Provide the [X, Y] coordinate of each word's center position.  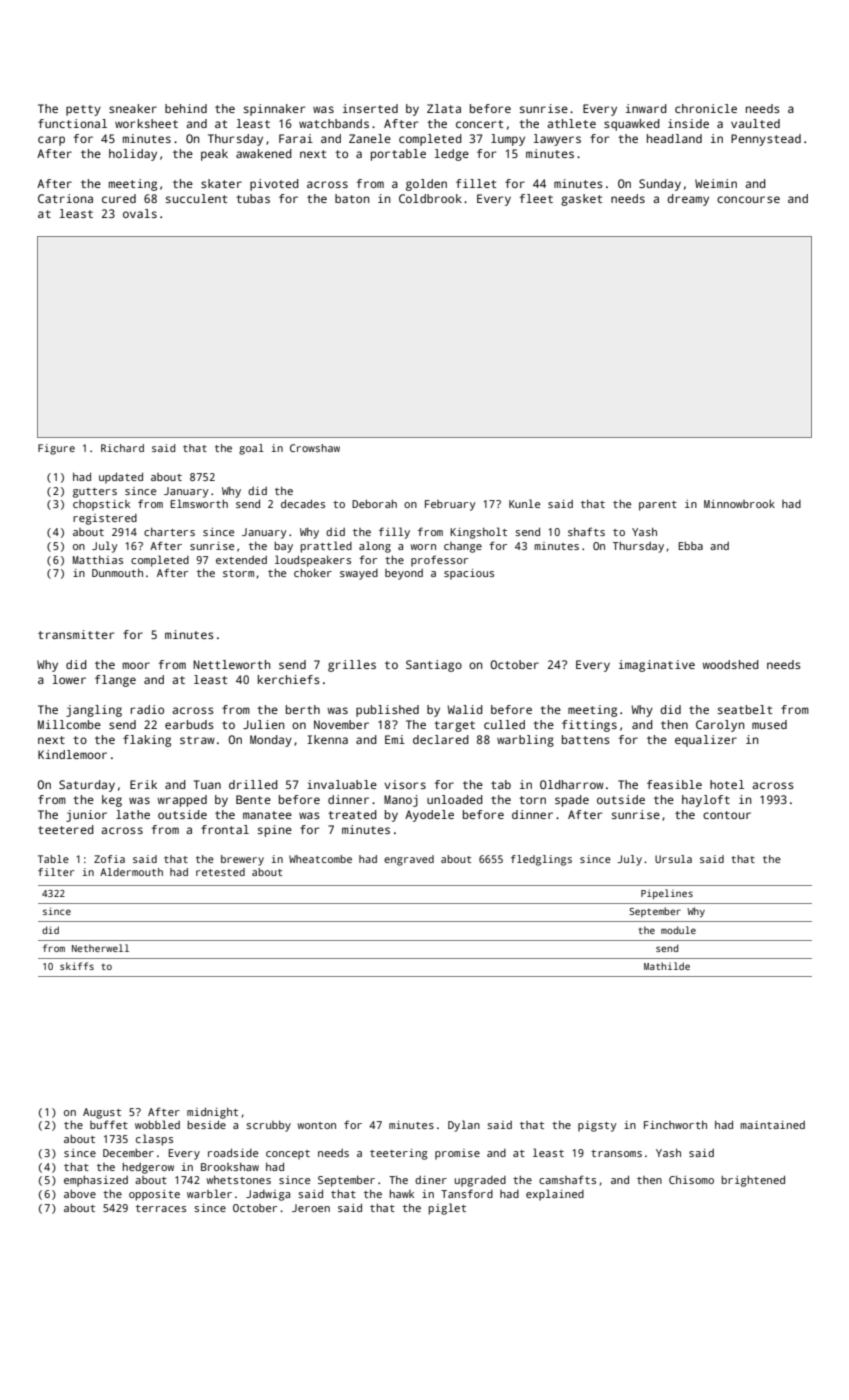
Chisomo [691, 1180]
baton [352, 198]
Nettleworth [231, 664]
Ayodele [429, 816]
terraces [161, 1208]
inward [646, 108]
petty [83, 110]
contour [727, 815]
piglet [447, 1209]
